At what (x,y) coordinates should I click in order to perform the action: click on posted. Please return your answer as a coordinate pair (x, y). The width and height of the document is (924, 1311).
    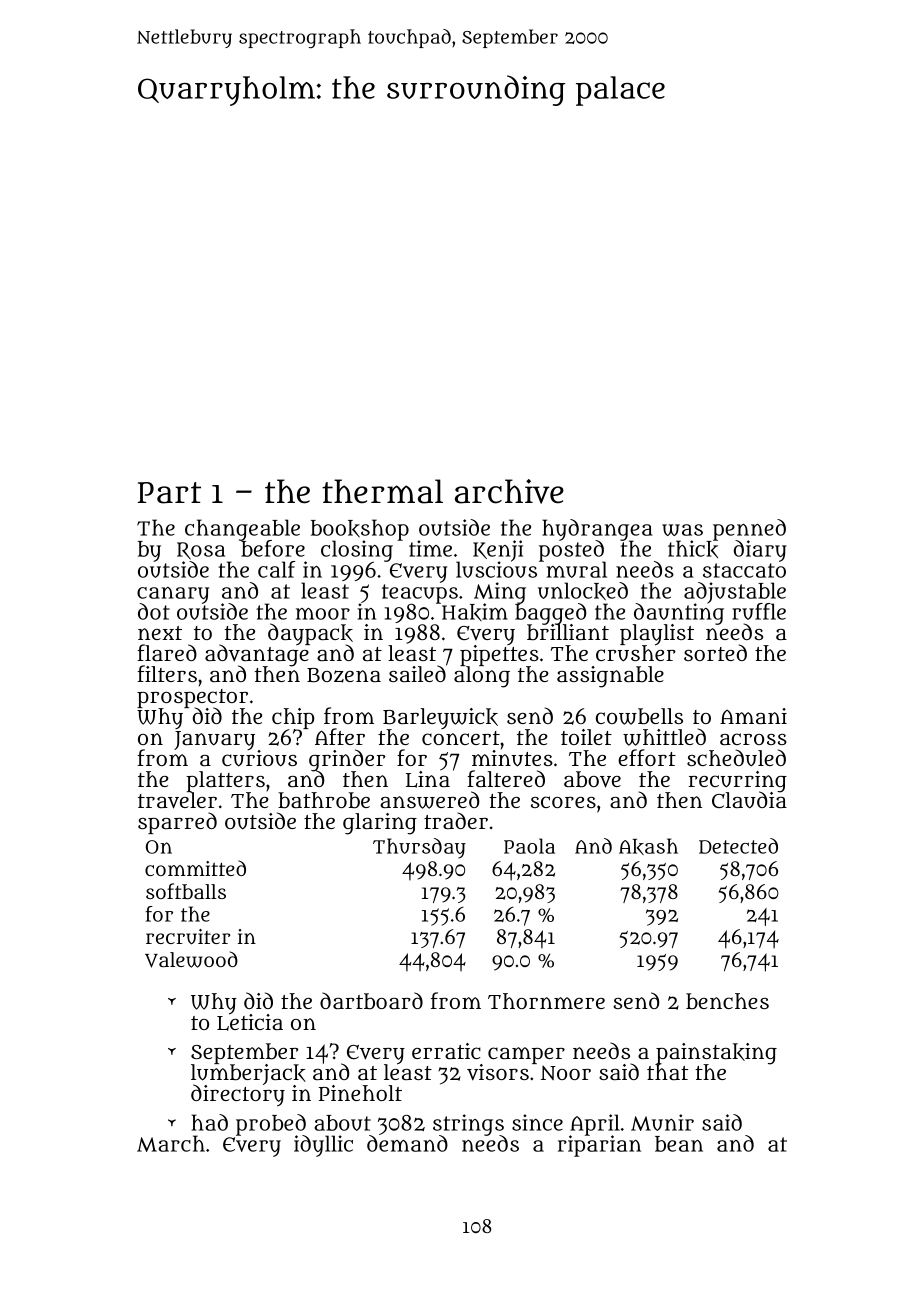
    Looking at the image, I should click on (572, 551).
